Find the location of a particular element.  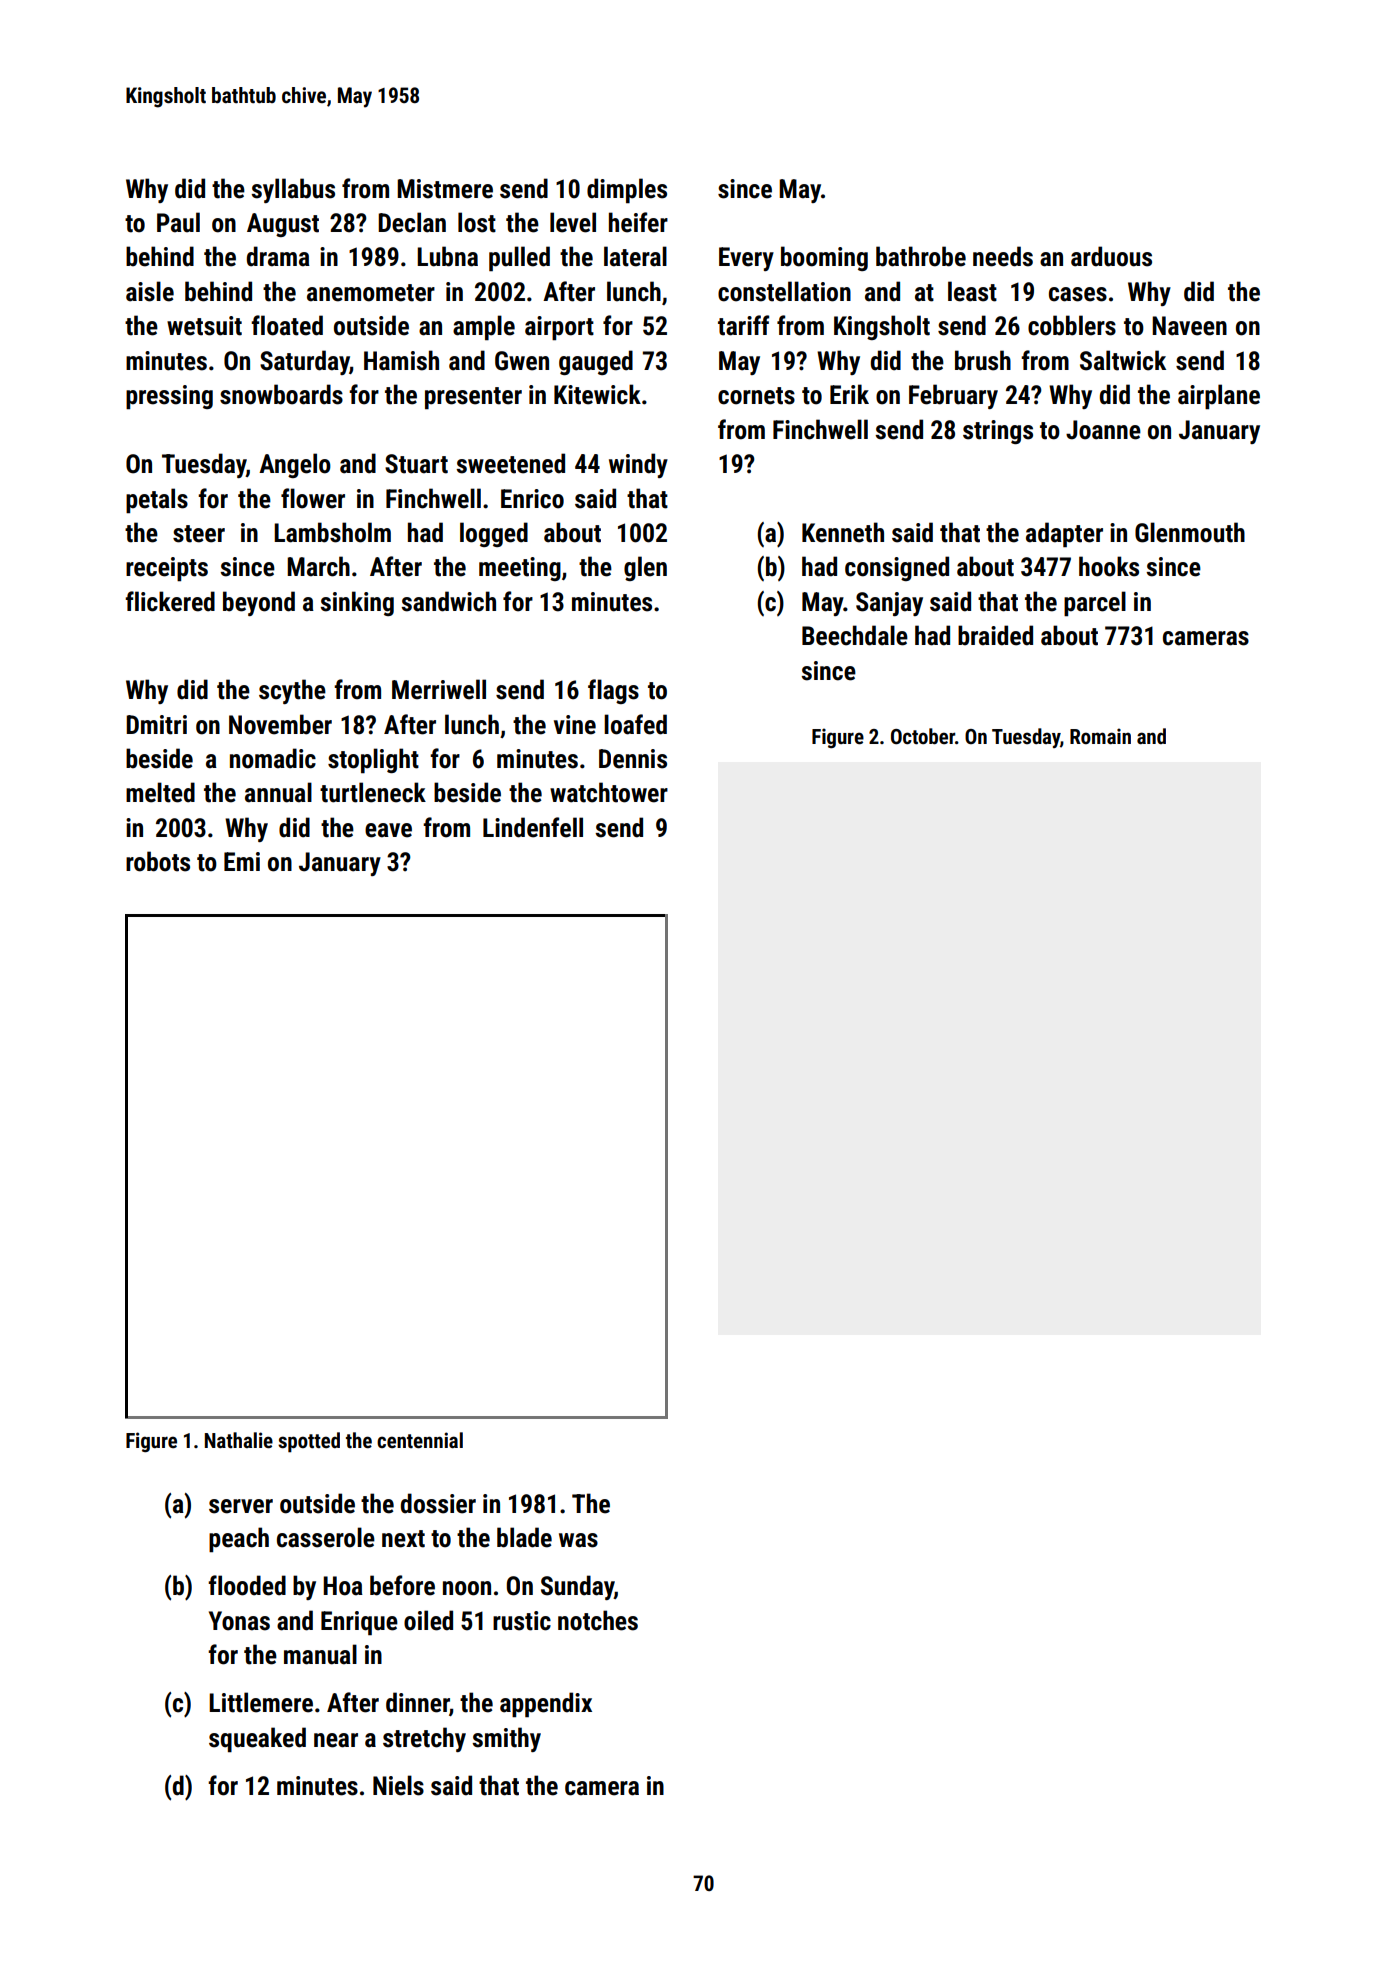

robots is located at coordinates (158, 861).
